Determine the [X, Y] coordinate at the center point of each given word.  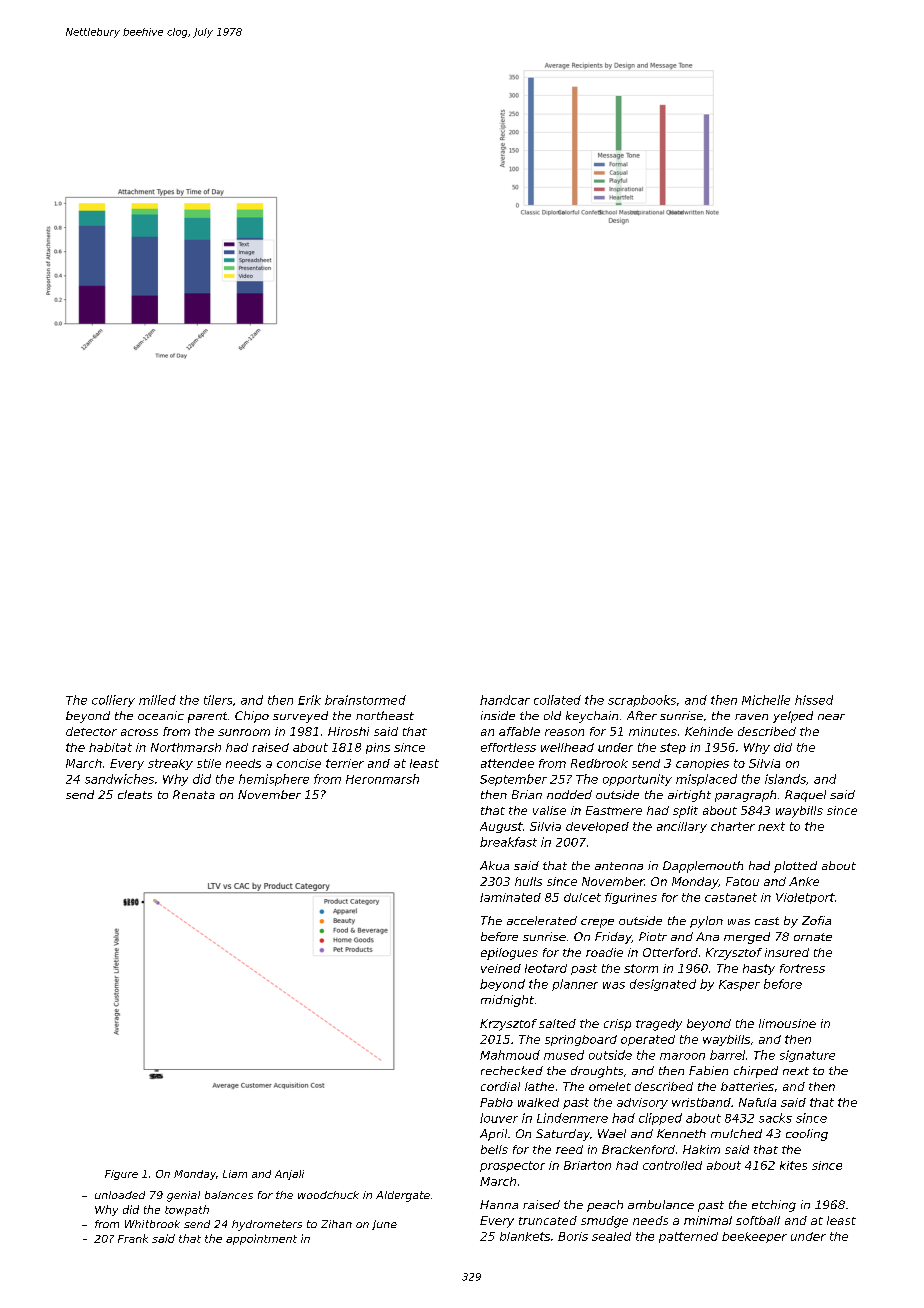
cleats [135, 794]
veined [501, 968]
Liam [235, 1174]
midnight [507, 1001]
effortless [508, 747]
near [831, 717]
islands [785, 779]
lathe [539, 1086]
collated [557, 700]
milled [157, 700]
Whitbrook [152, 1224]
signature [807, 1056]
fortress [802, 968]
